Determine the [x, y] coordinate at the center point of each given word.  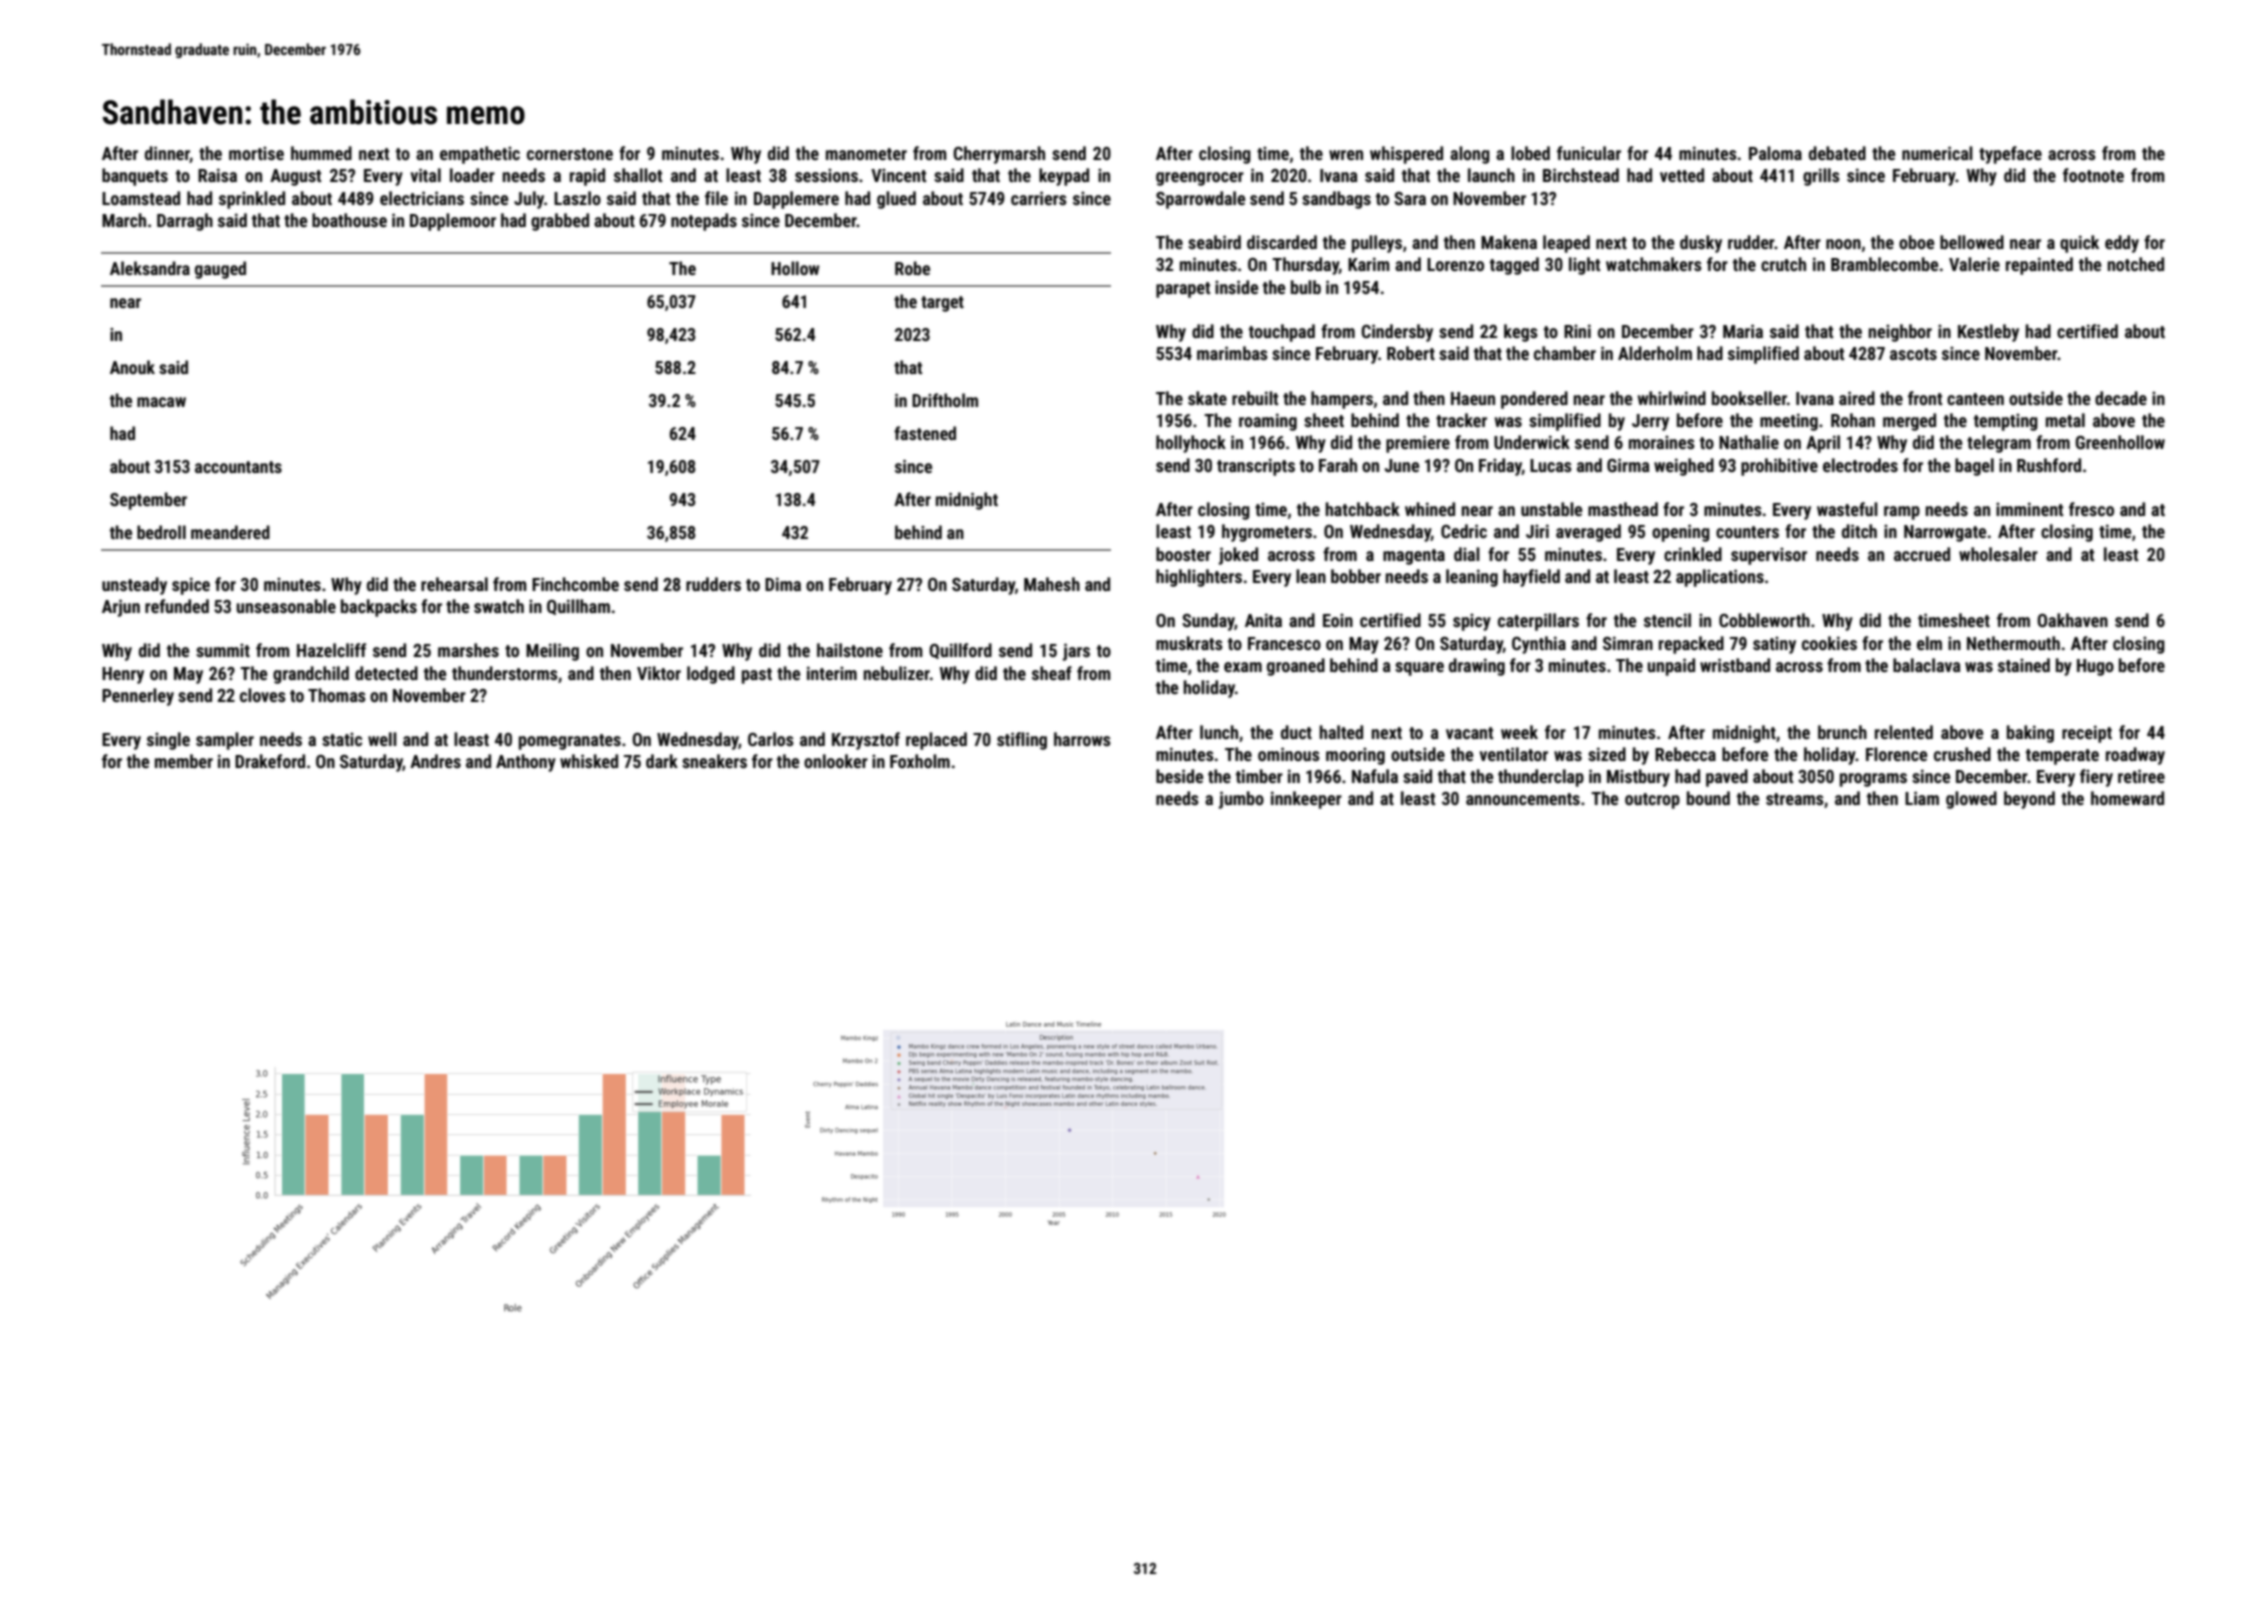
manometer [866, 154]
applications [1720, 578]
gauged [220, 270]
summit [223, 650]
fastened [925, 433]
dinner [167, 154]
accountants [238, 467]
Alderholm [1655, 353]
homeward [2127, 798]
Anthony [526, 763]
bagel [1974, 467]
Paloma [1775, 153]
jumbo [1241, 800]
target [942, 304]
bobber [1356, 576]
